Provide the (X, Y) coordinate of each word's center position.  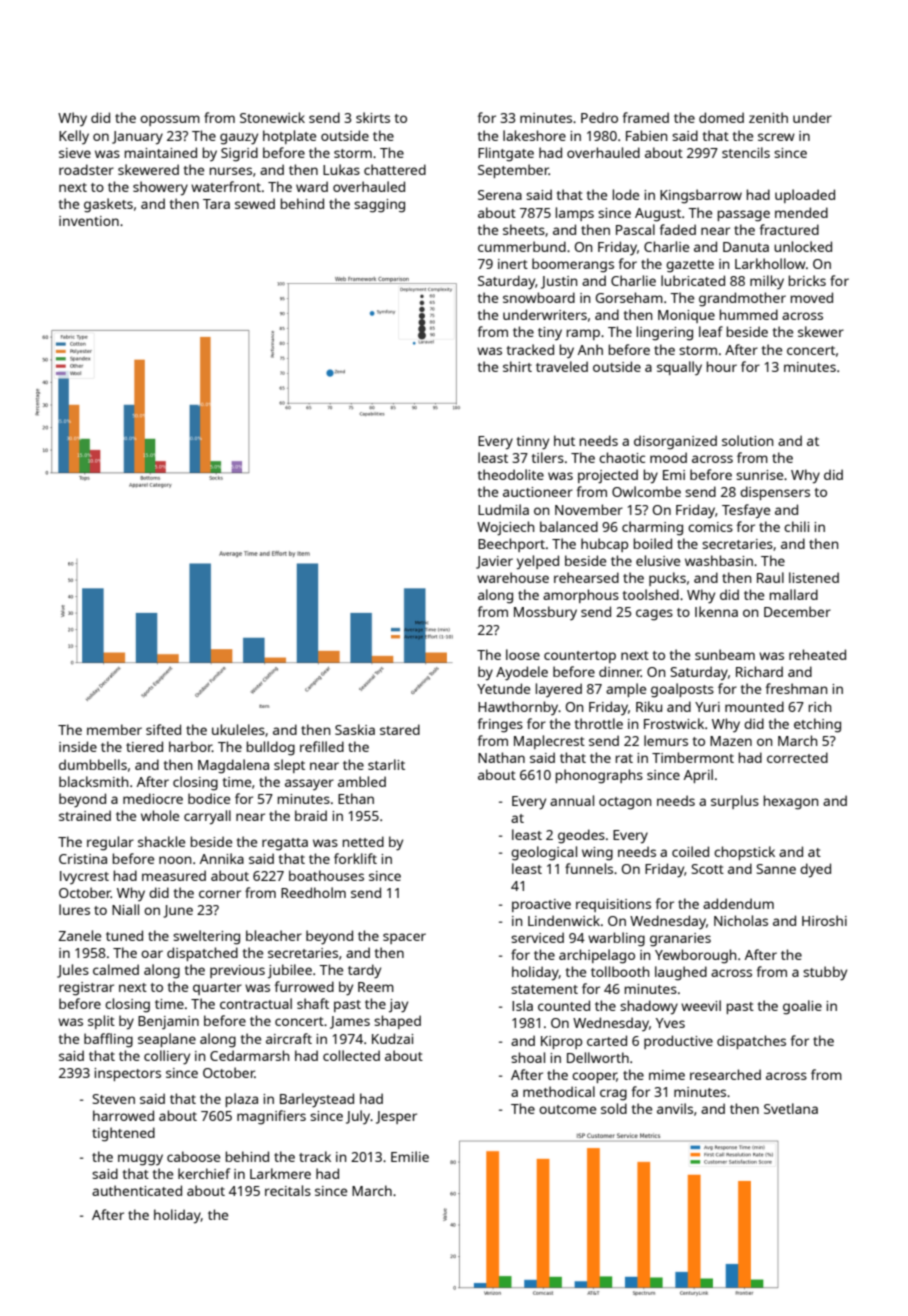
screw (776, 137)
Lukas (341, 169)
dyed (815, 870)
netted (363, 841)
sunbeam (725, 654)
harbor (190, 746)
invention (89, 221)
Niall (125, 909)
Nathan (501, 757)
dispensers (775, 493)
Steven (113, 1099)
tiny (550, 333)
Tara (216, 204)
